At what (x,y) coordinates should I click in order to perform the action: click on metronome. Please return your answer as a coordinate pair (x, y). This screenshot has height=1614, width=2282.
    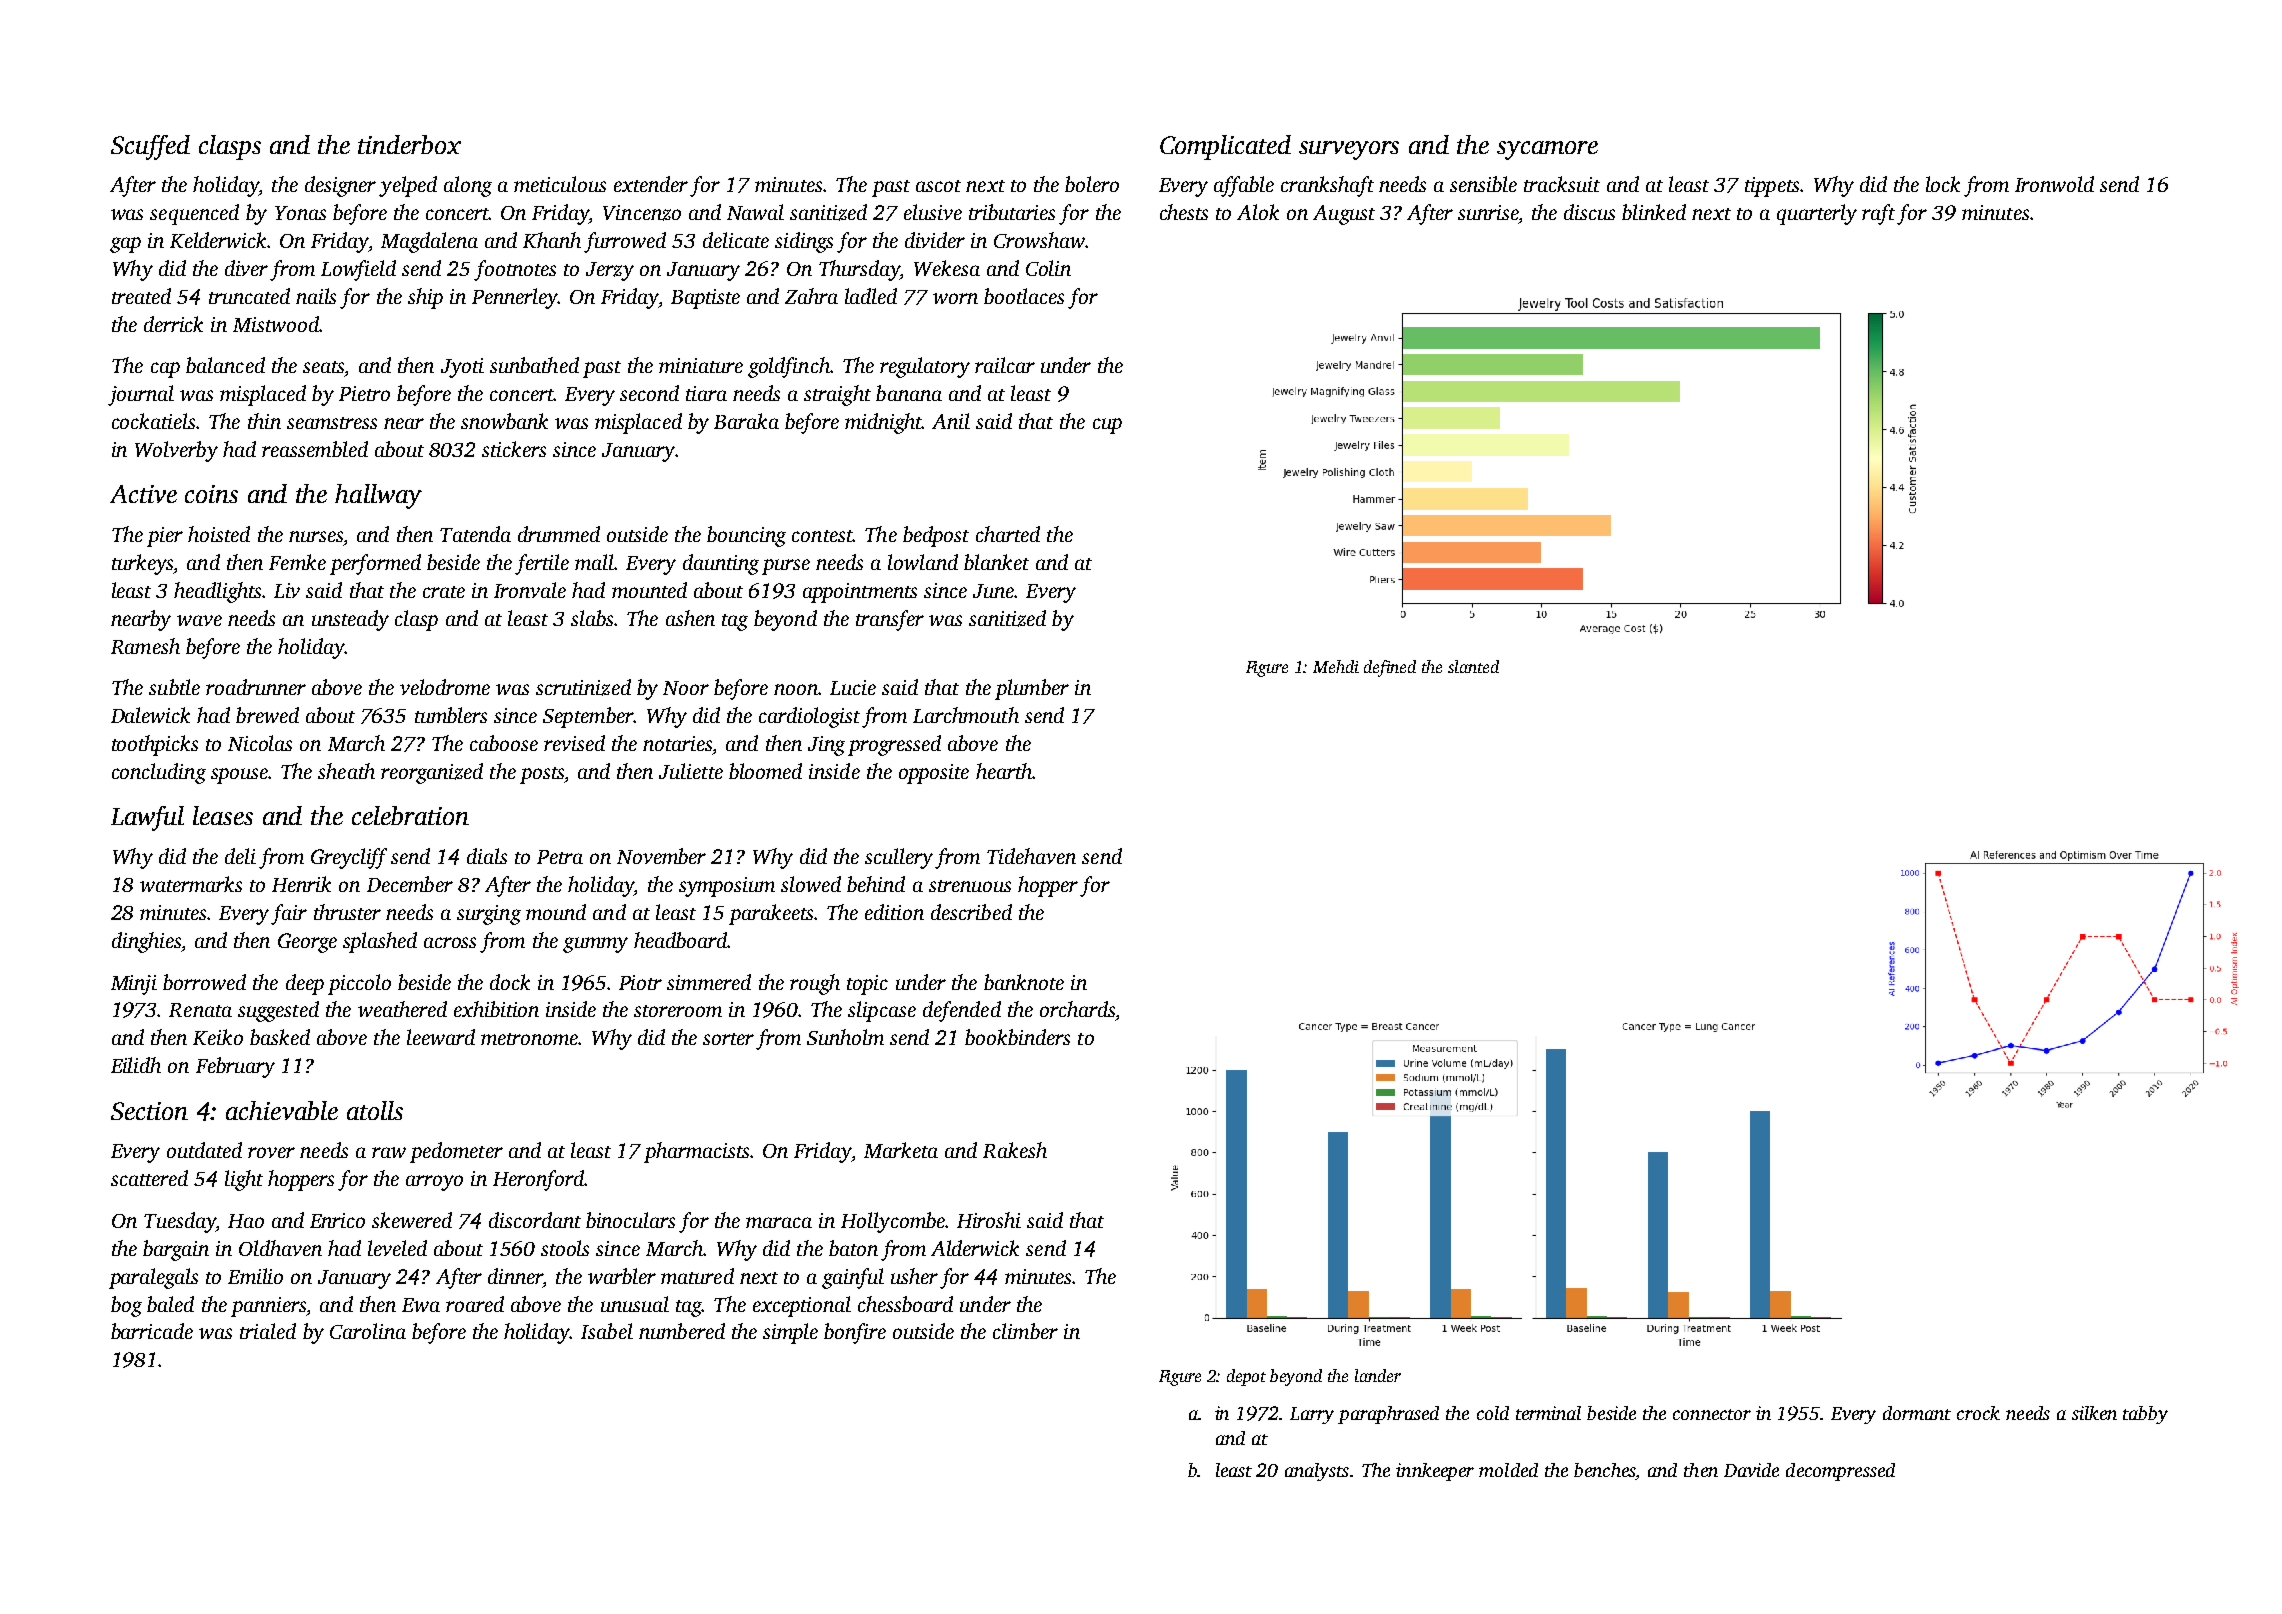
    Looking at the image, I should click on (529, 1039).
